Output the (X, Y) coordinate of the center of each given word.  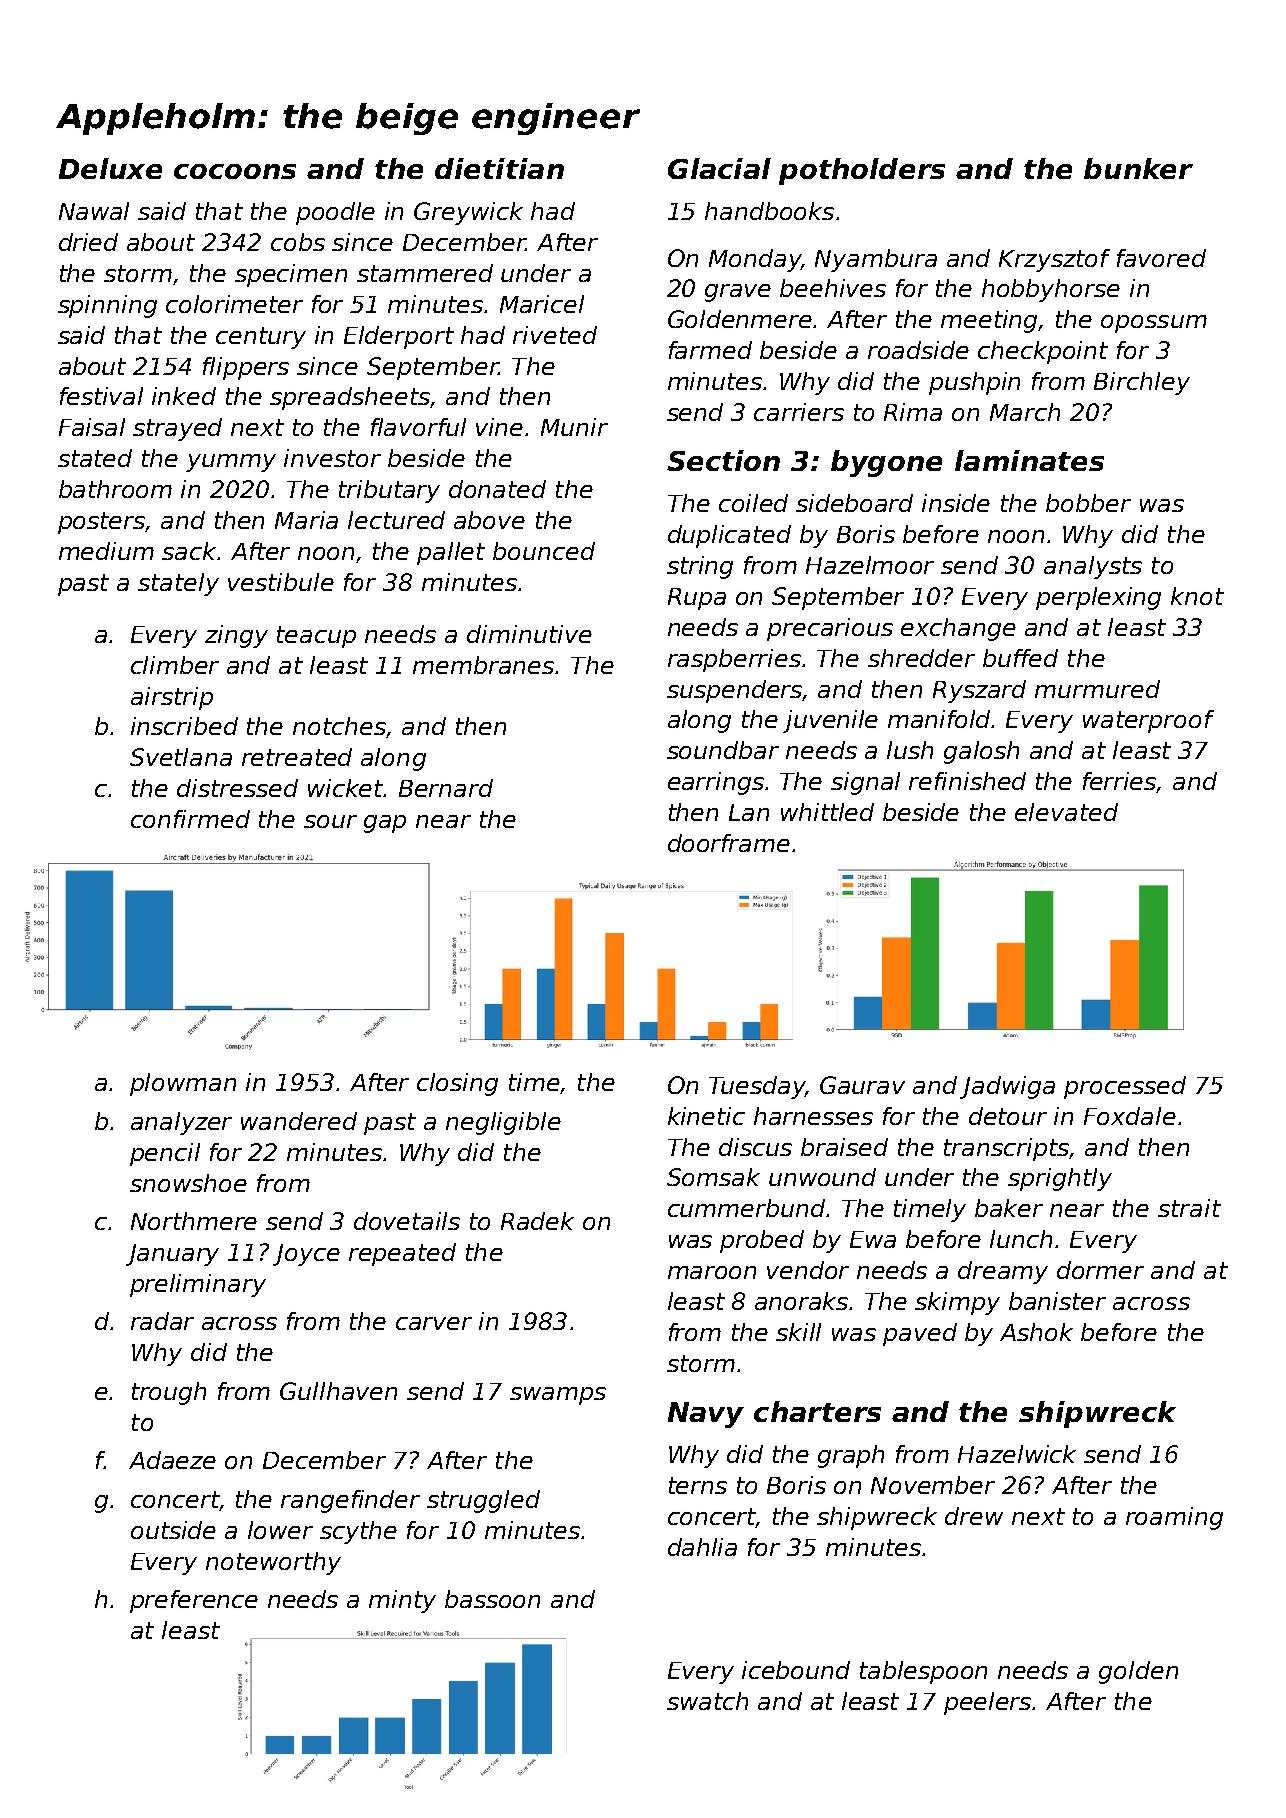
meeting (990, 321)
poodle (335, 213)
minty (402, 1601)
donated (497, 489)
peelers (988, 1703)
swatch (707, 1701)
